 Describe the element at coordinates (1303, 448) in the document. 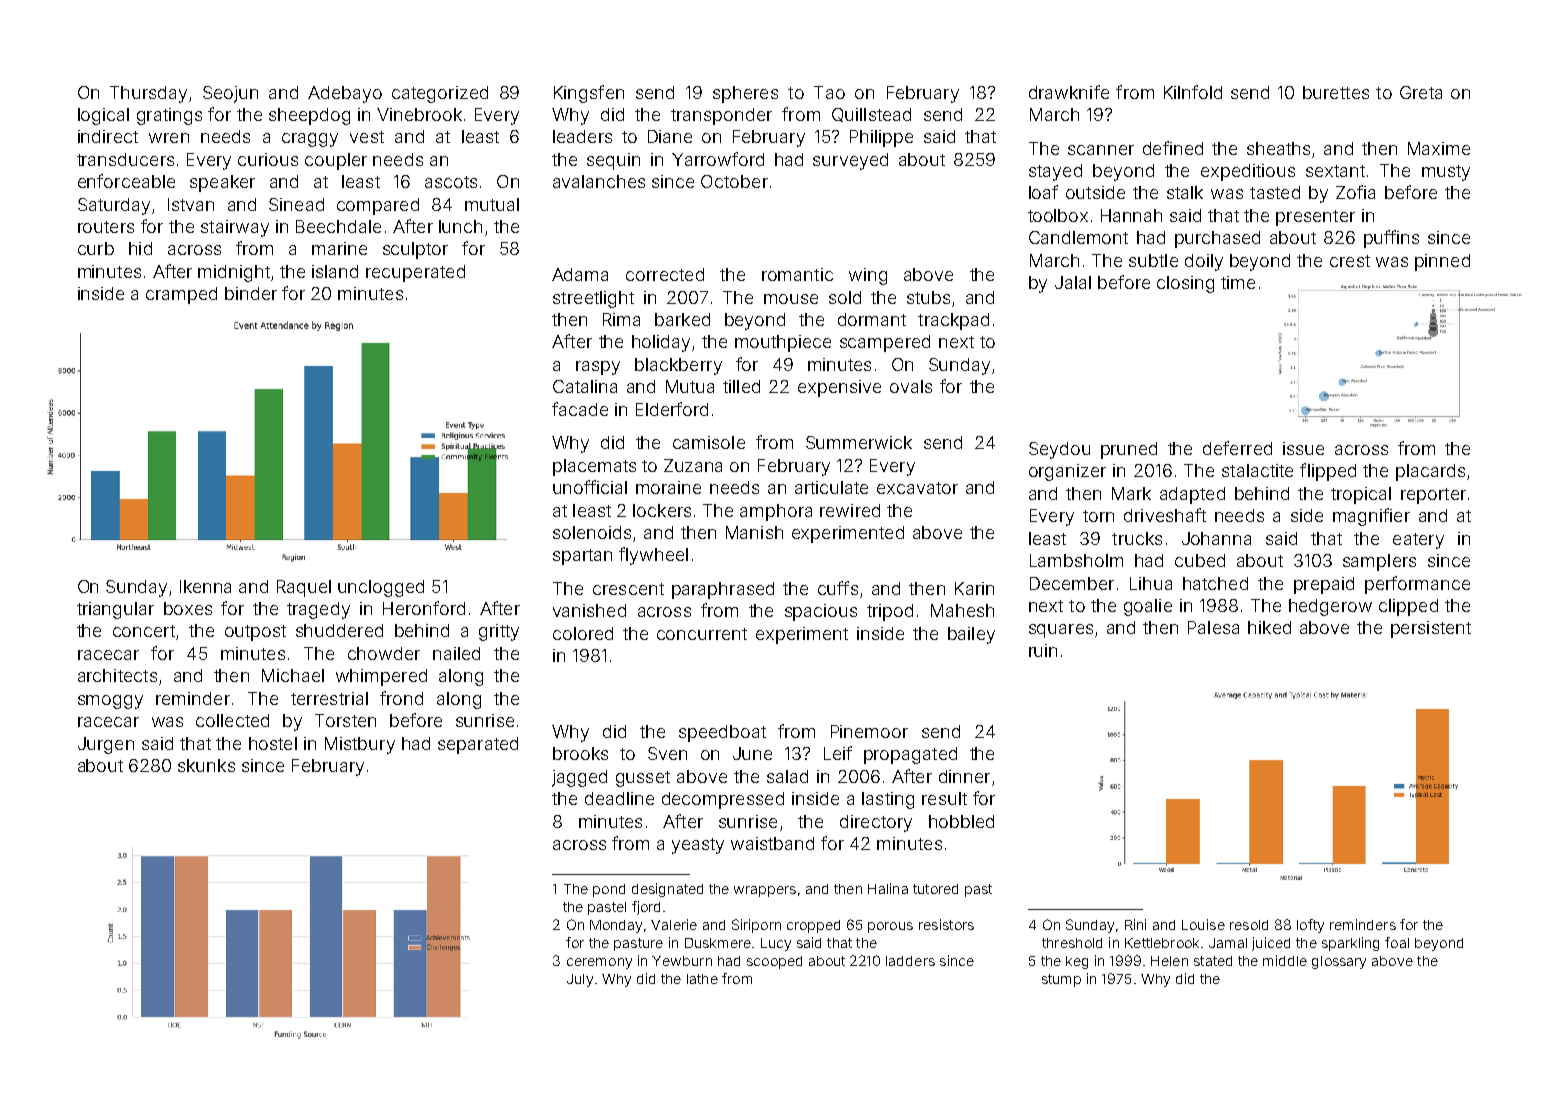

I see `issue` at that location.
